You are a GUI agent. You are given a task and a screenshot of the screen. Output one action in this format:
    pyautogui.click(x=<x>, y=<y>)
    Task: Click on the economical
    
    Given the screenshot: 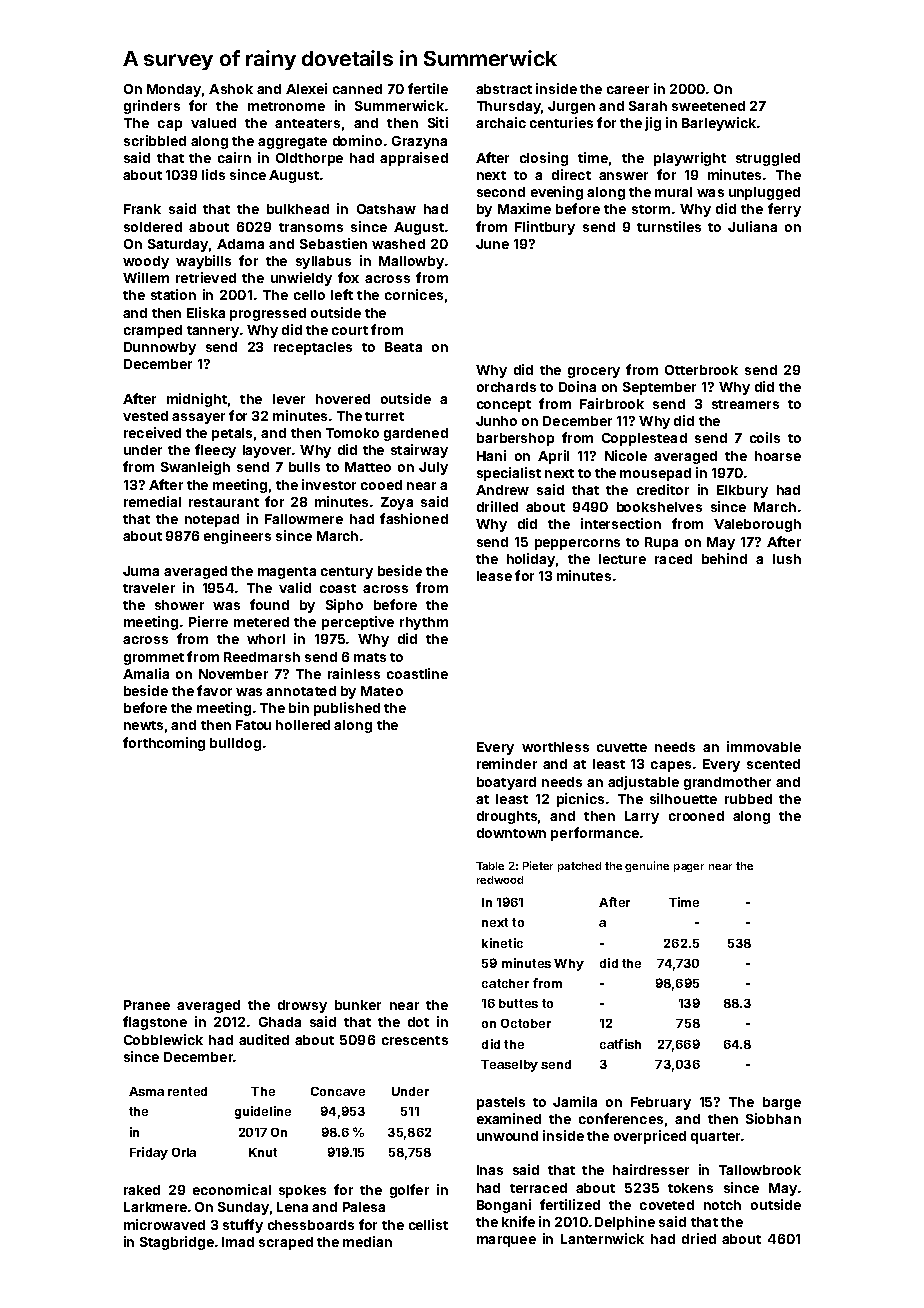 What is the action you would take?
    pyautogui.click(x=232, y=1189)
